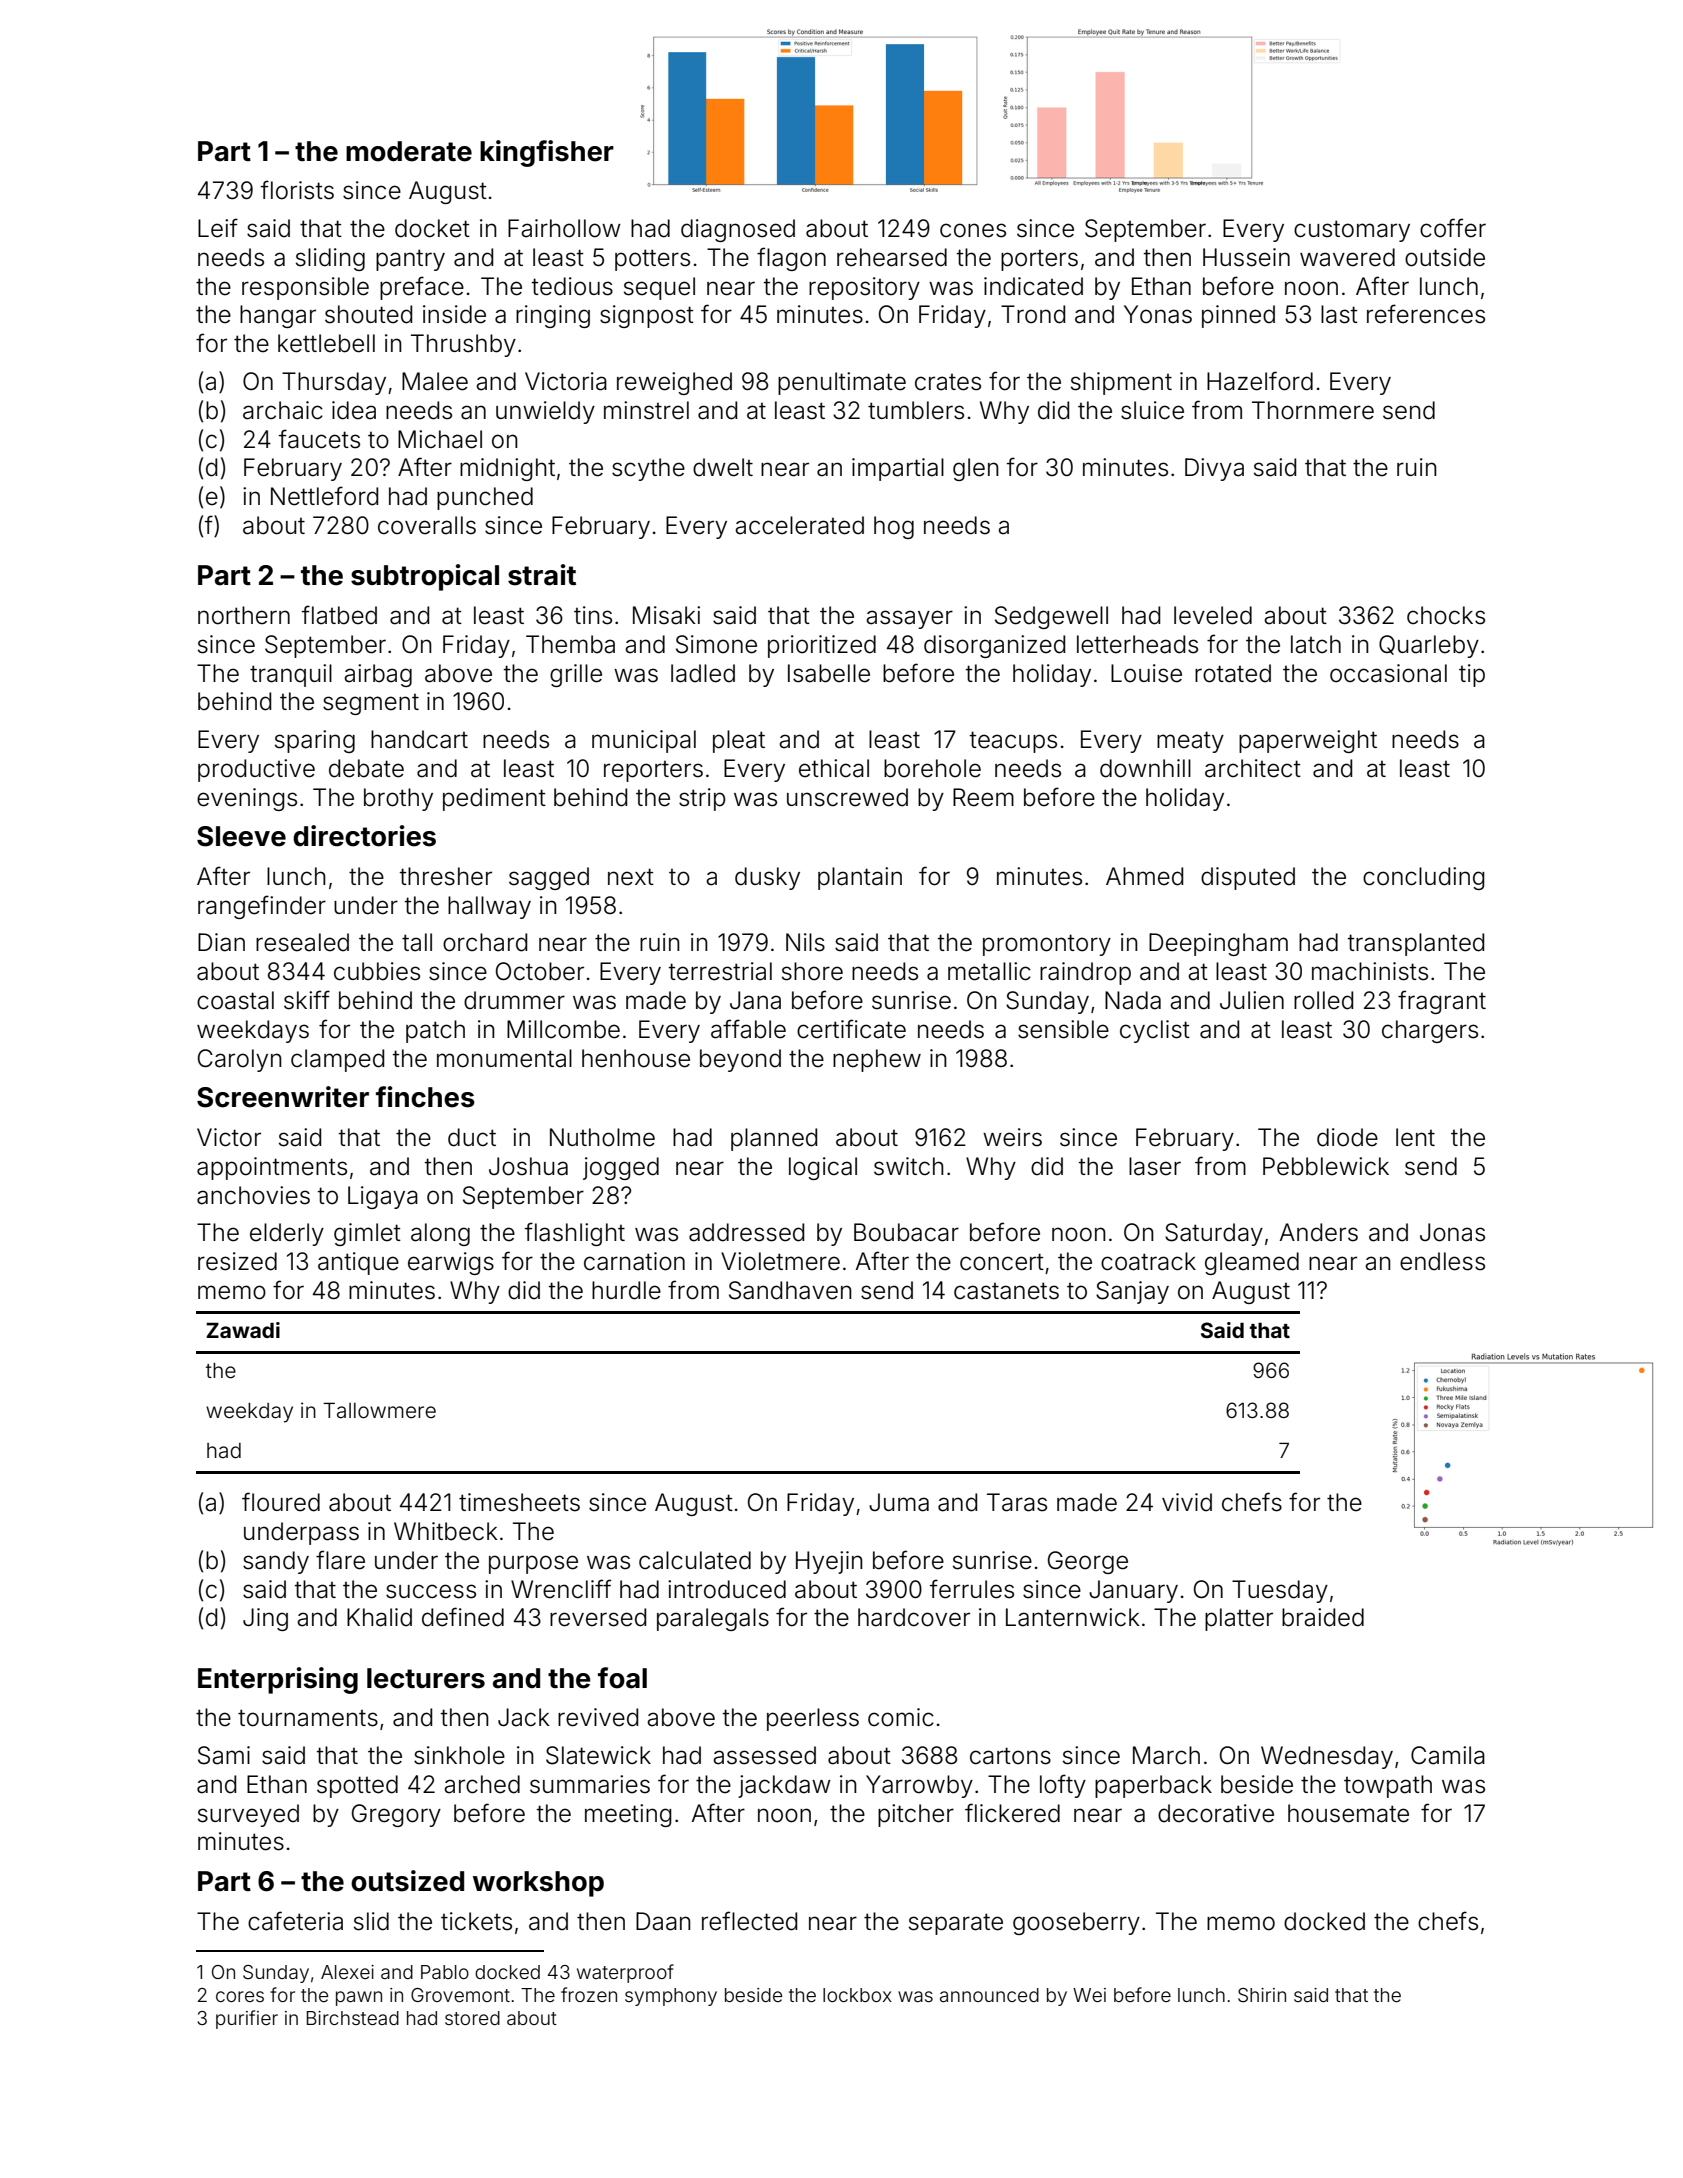 The image size is (1683, 2178). Describe the element at coordinates (295, 1921) in the screenshot. I see `cafeteria` at that location.
